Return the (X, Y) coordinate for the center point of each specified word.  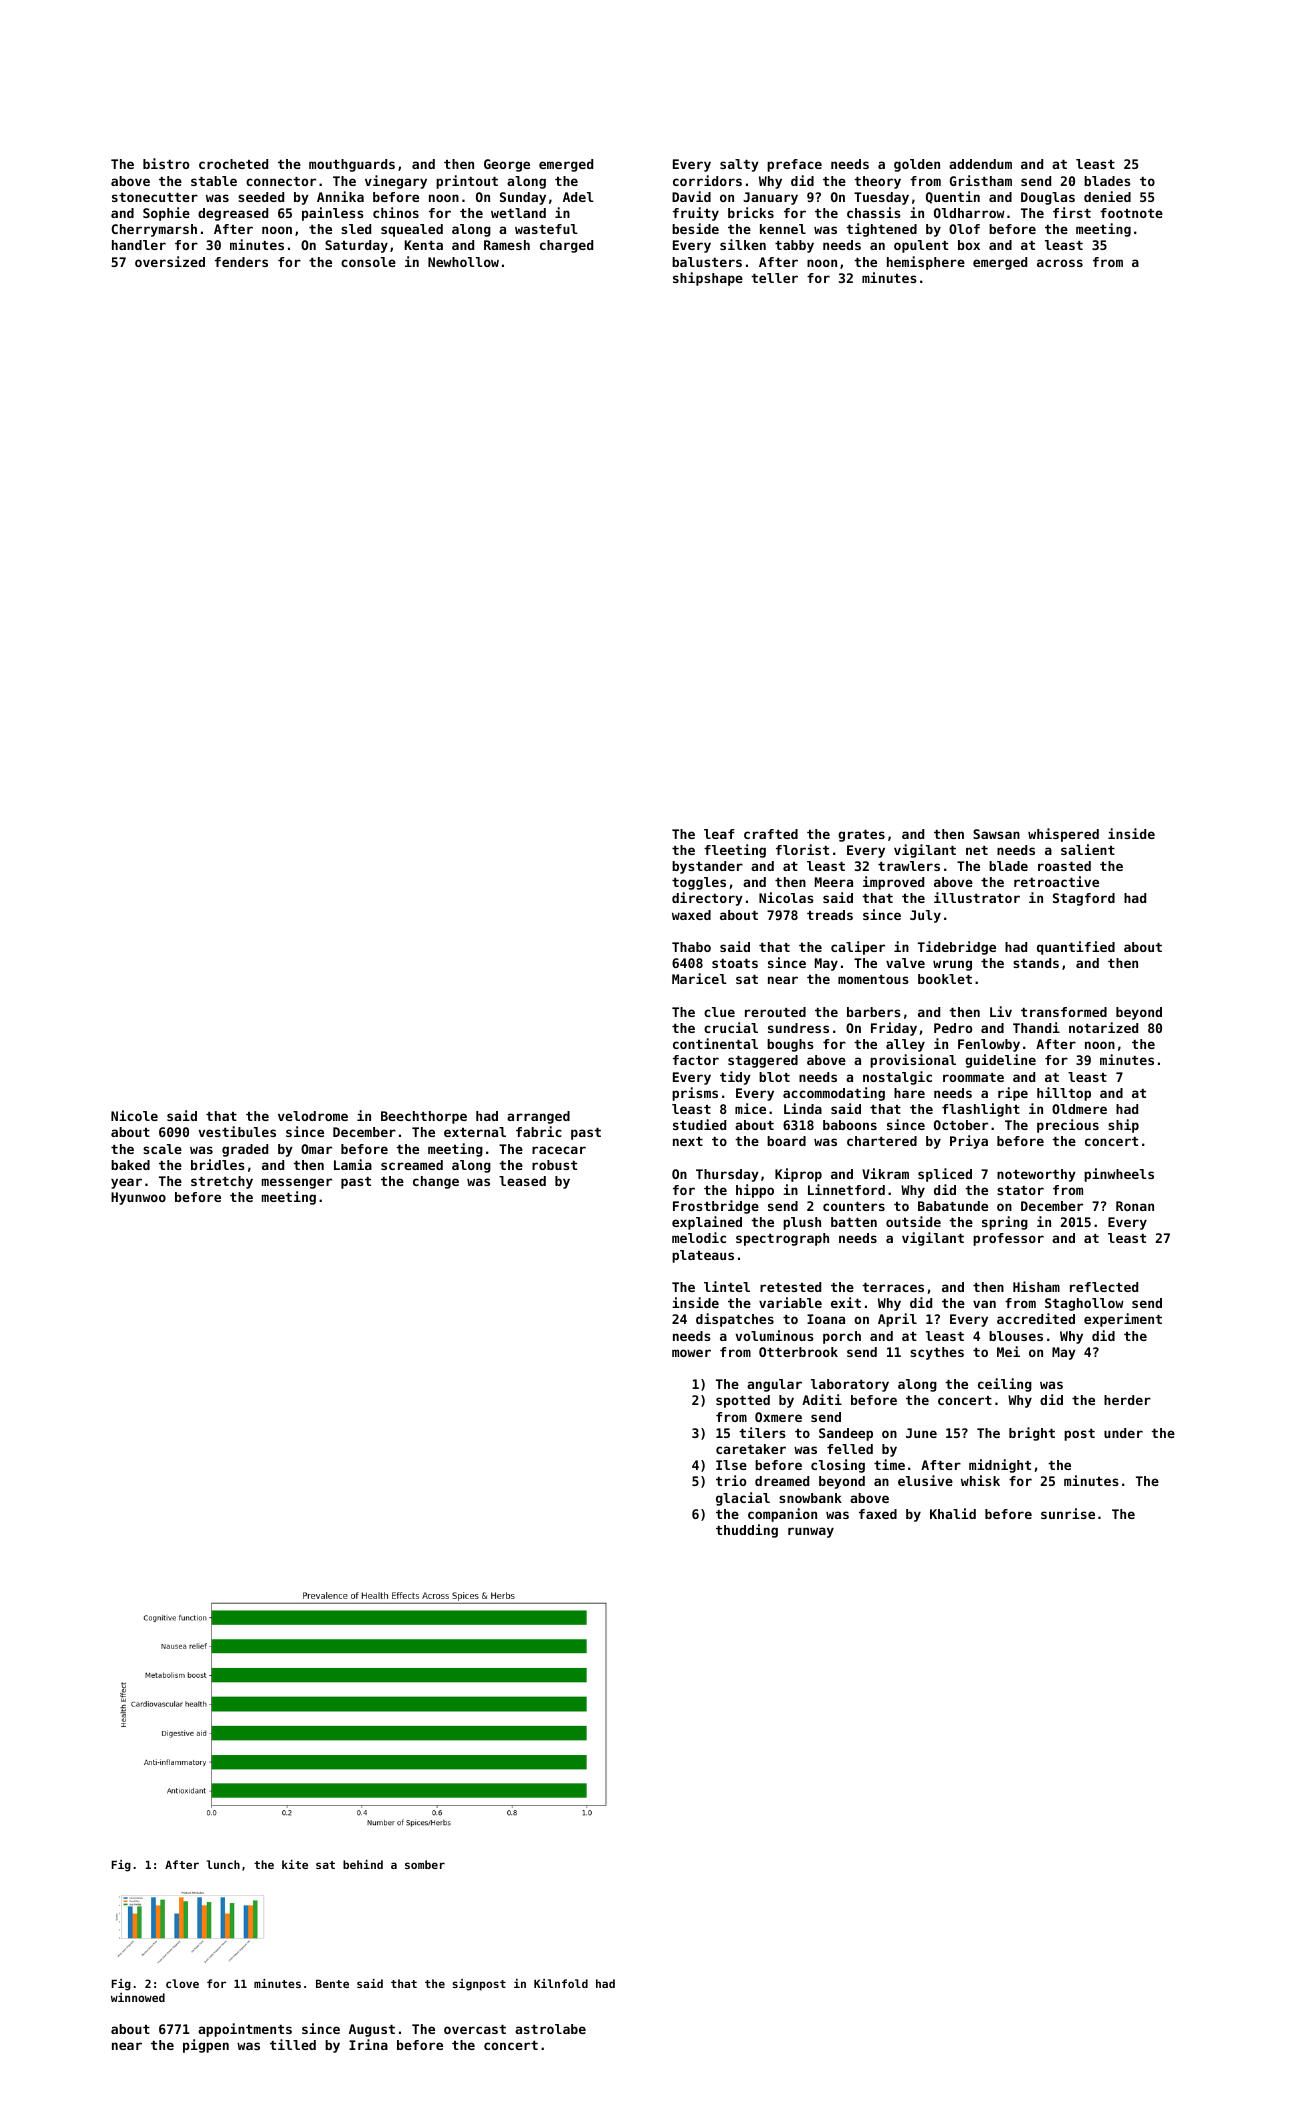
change (436, 1182)
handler (139, 245)
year (126, 1183)
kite (295, 1864)
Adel (578, 197)
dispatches (735, 1320)
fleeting (735, 851)
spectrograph (782, 1239)
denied (1107, 196)
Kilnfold (561, 1983)
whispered (1063, 835)
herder (1127, 1400)
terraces (893, 1287)
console (368, 262)
